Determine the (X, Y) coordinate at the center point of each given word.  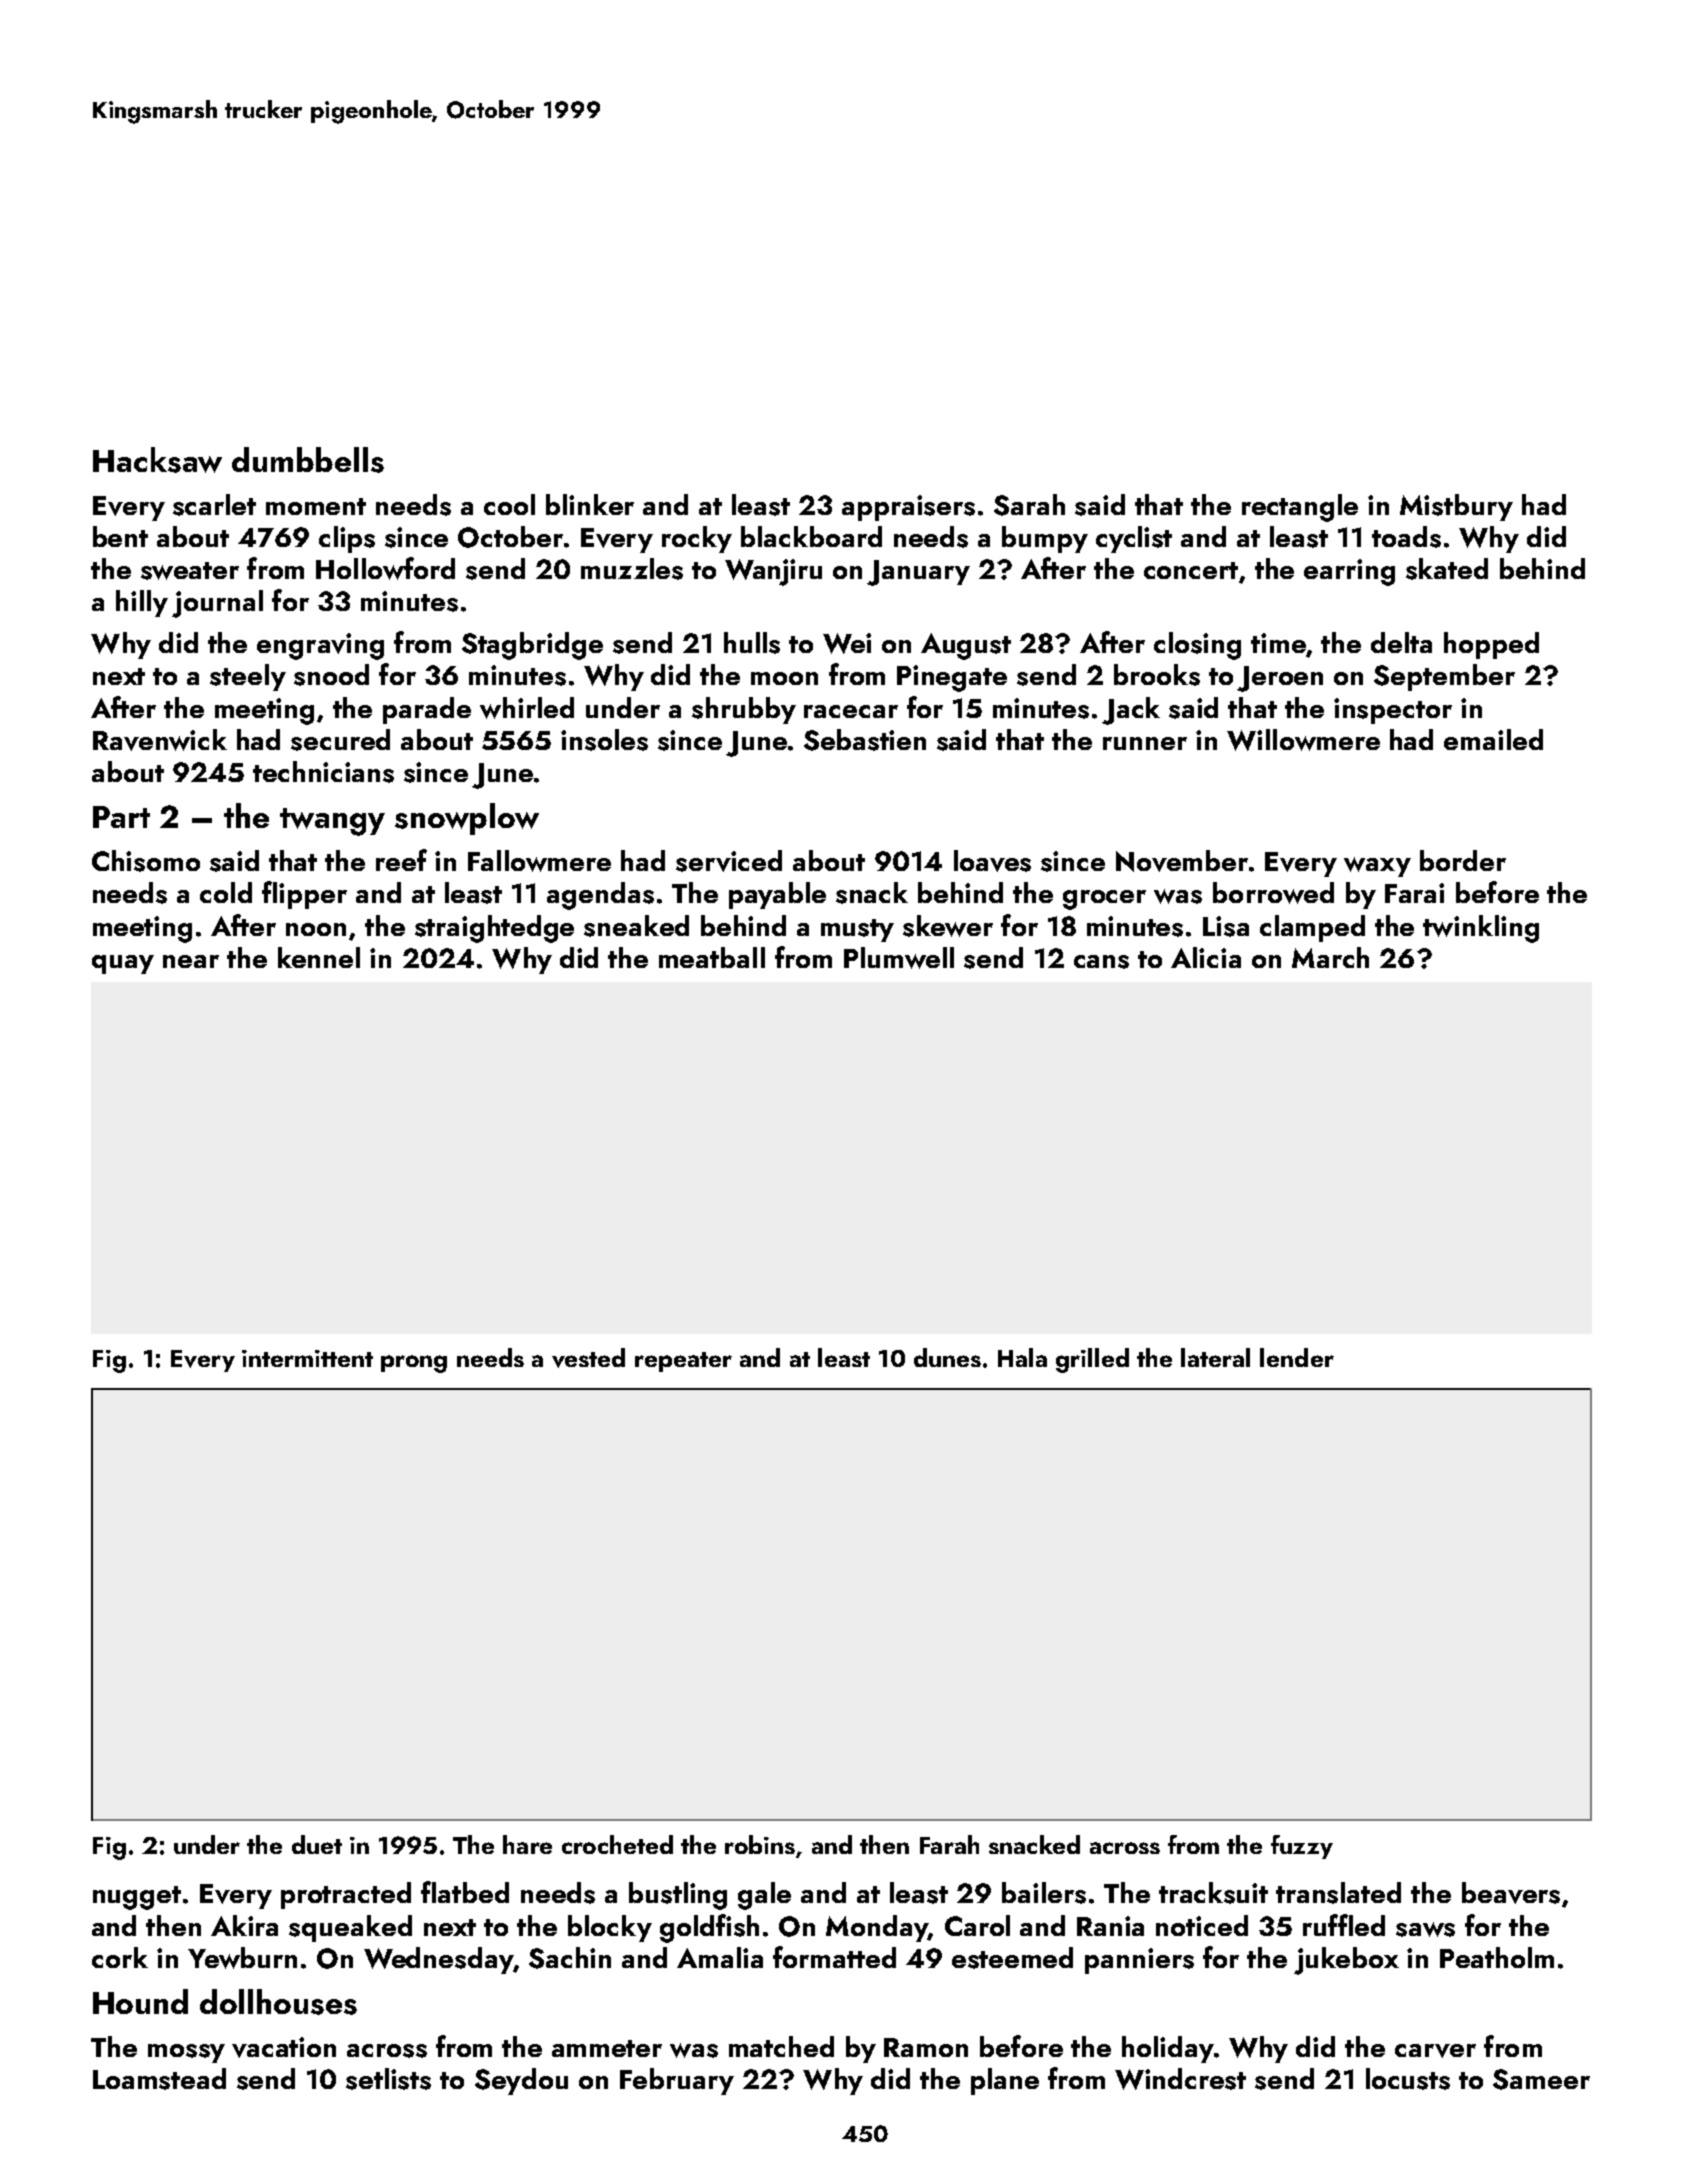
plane (1005, 2081)
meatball (712, 957)
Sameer (1541, 2079)
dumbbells (308, 460)
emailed (1493, 739)
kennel (319, 957)
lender (1297, 1357)
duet (317, 1844)
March (1330, 957)
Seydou (521, 2081)
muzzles (632, 569)
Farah (949, 1844)
